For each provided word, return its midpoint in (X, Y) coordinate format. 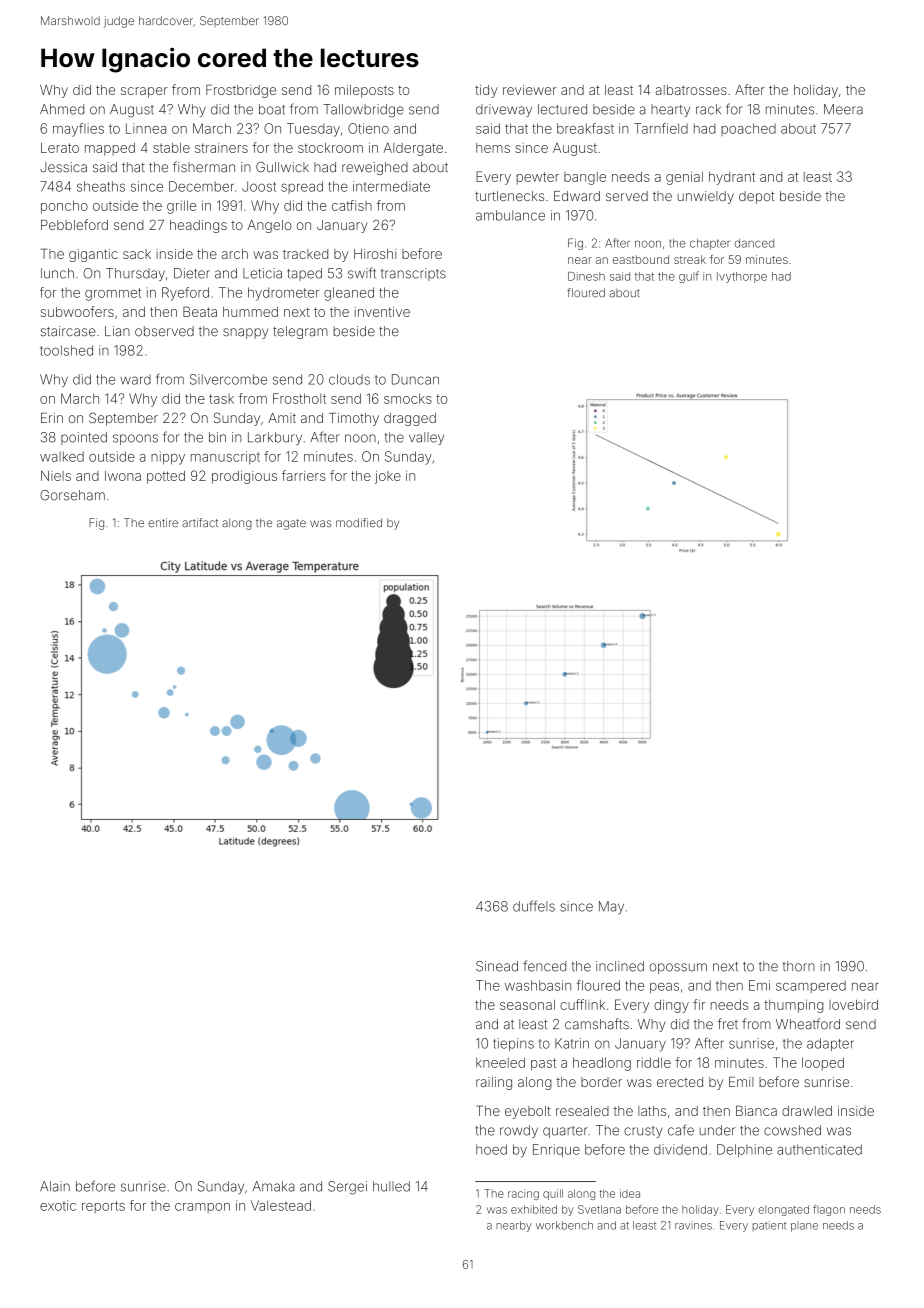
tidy (486, 91)
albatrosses (691, 90)
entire (163, 523)
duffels (534, 906)
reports (103, 1207)
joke (388, 477)
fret (728, 1024)
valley (426, 438)
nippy (168, 458)
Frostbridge (241, 91)
